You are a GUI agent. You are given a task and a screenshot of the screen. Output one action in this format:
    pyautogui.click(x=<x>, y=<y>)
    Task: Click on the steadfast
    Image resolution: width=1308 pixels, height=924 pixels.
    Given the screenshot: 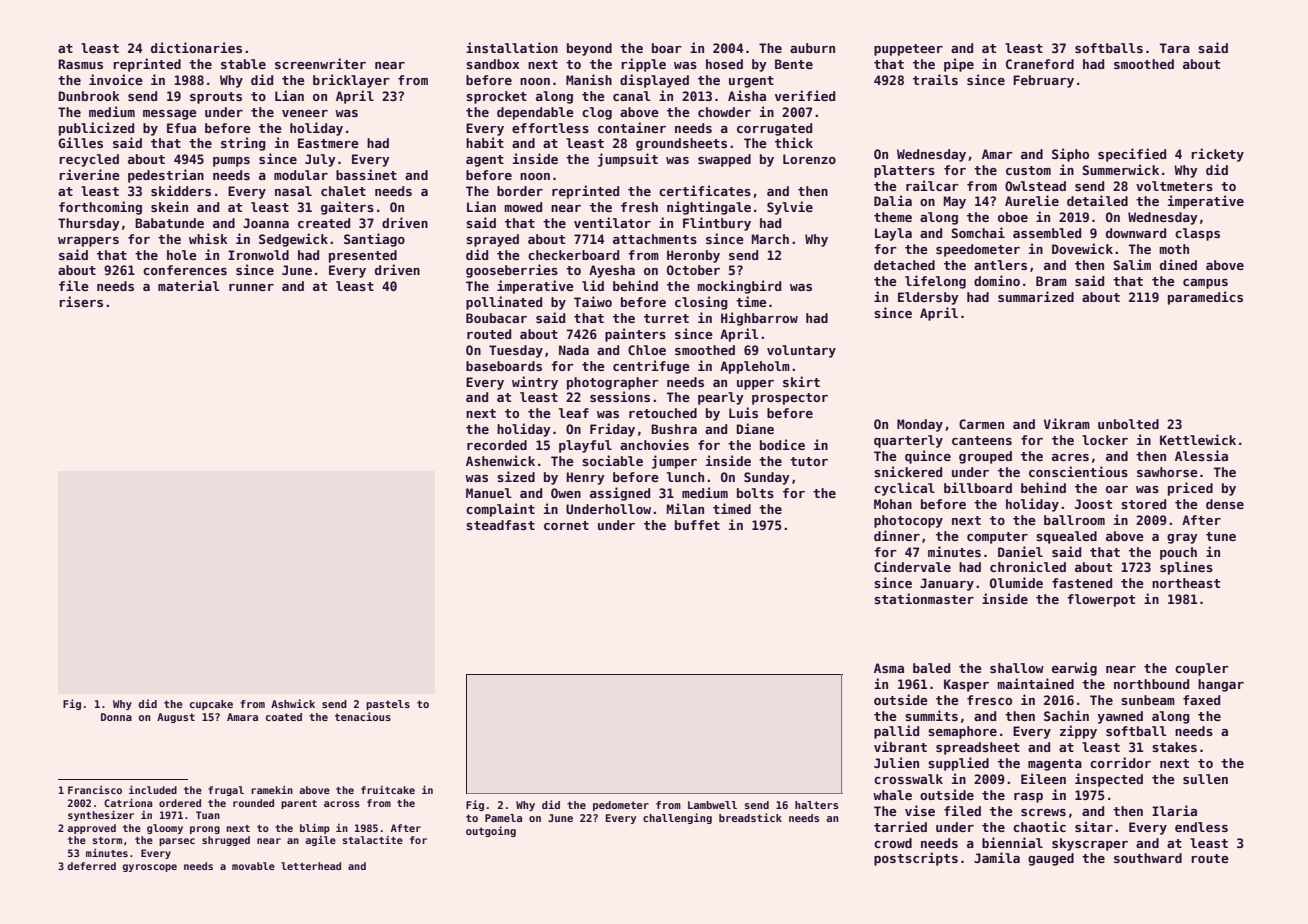 What is the action you would take?
    pyautogui.click(x=500, y=525)
